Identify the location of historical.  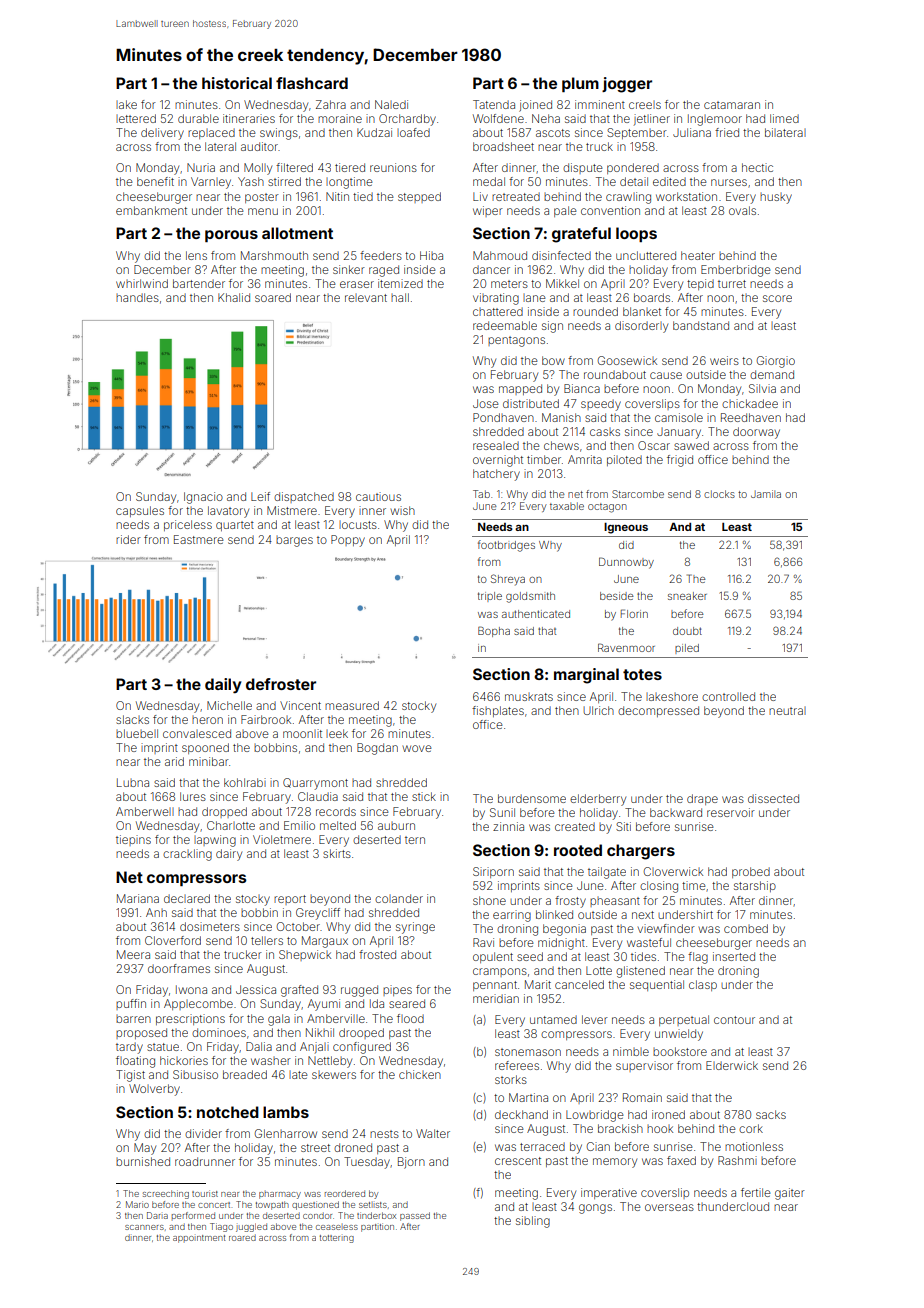
(237, 83).
